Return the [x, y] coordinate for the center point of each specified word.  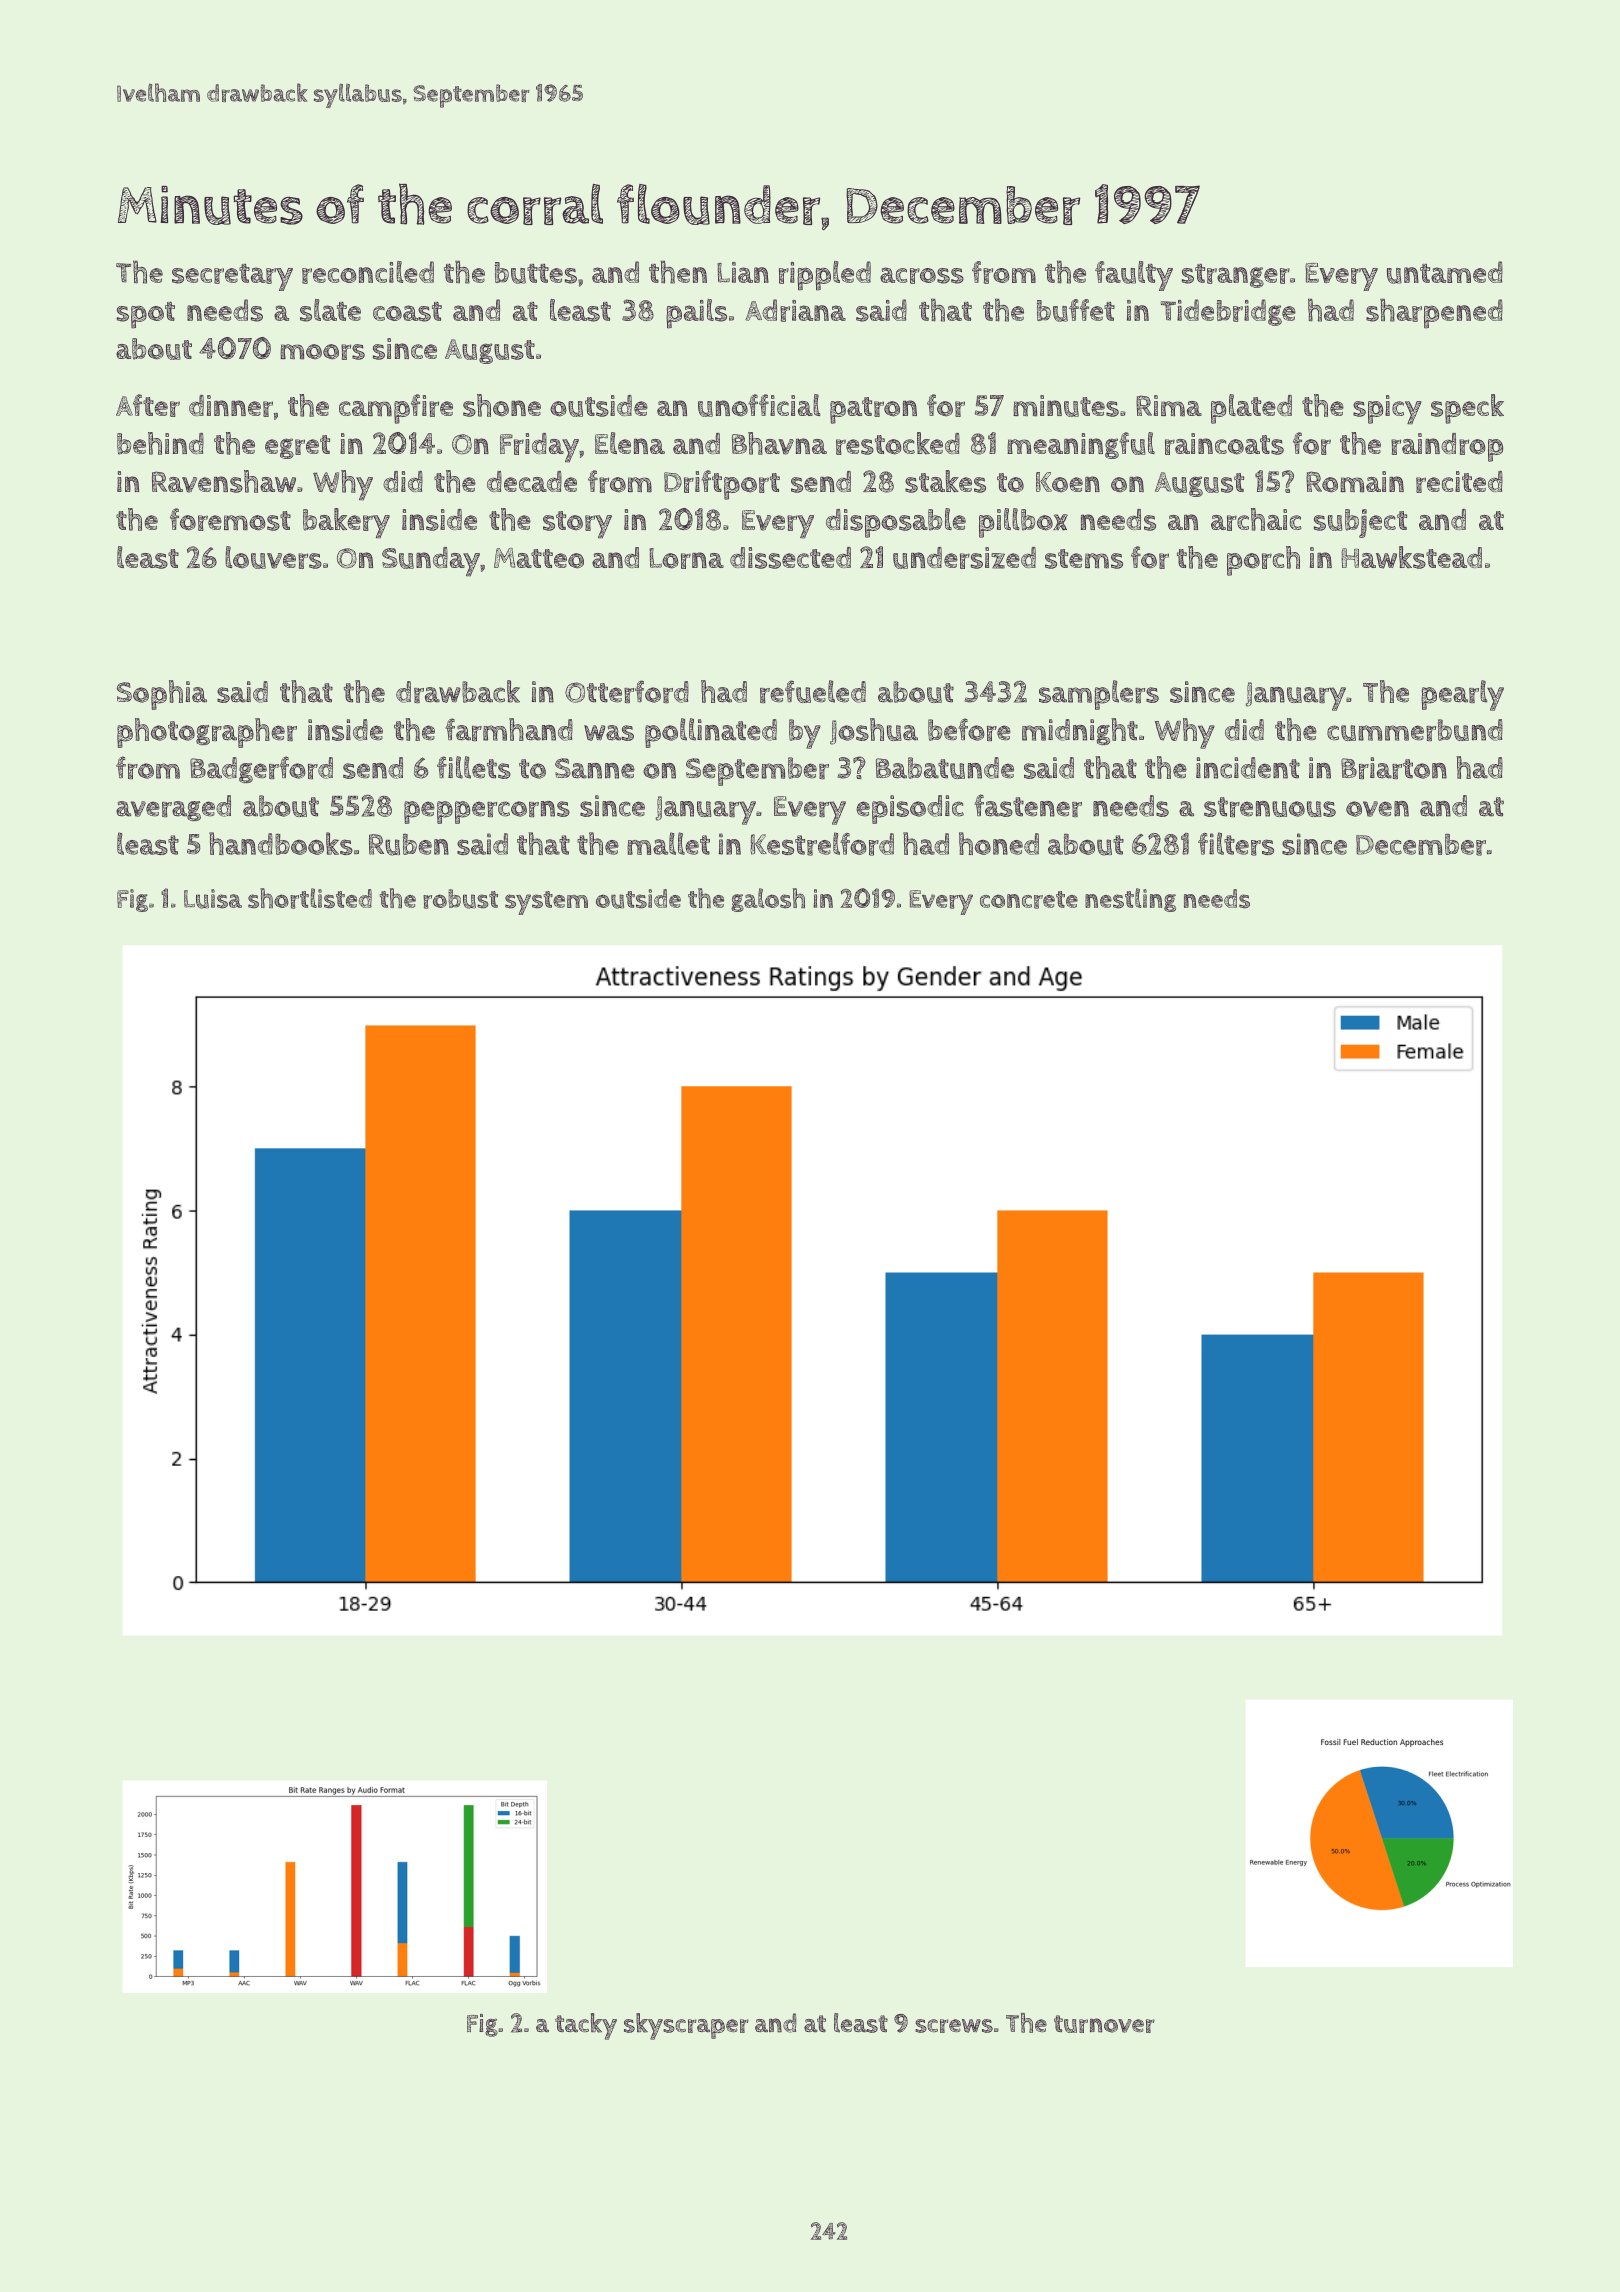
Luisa [213, 899]
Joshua [874, 731]
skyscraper [686, 2026]
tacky [586, 2026]
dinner [231, 406]
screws [954, 2026]
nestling [1130, 900]
